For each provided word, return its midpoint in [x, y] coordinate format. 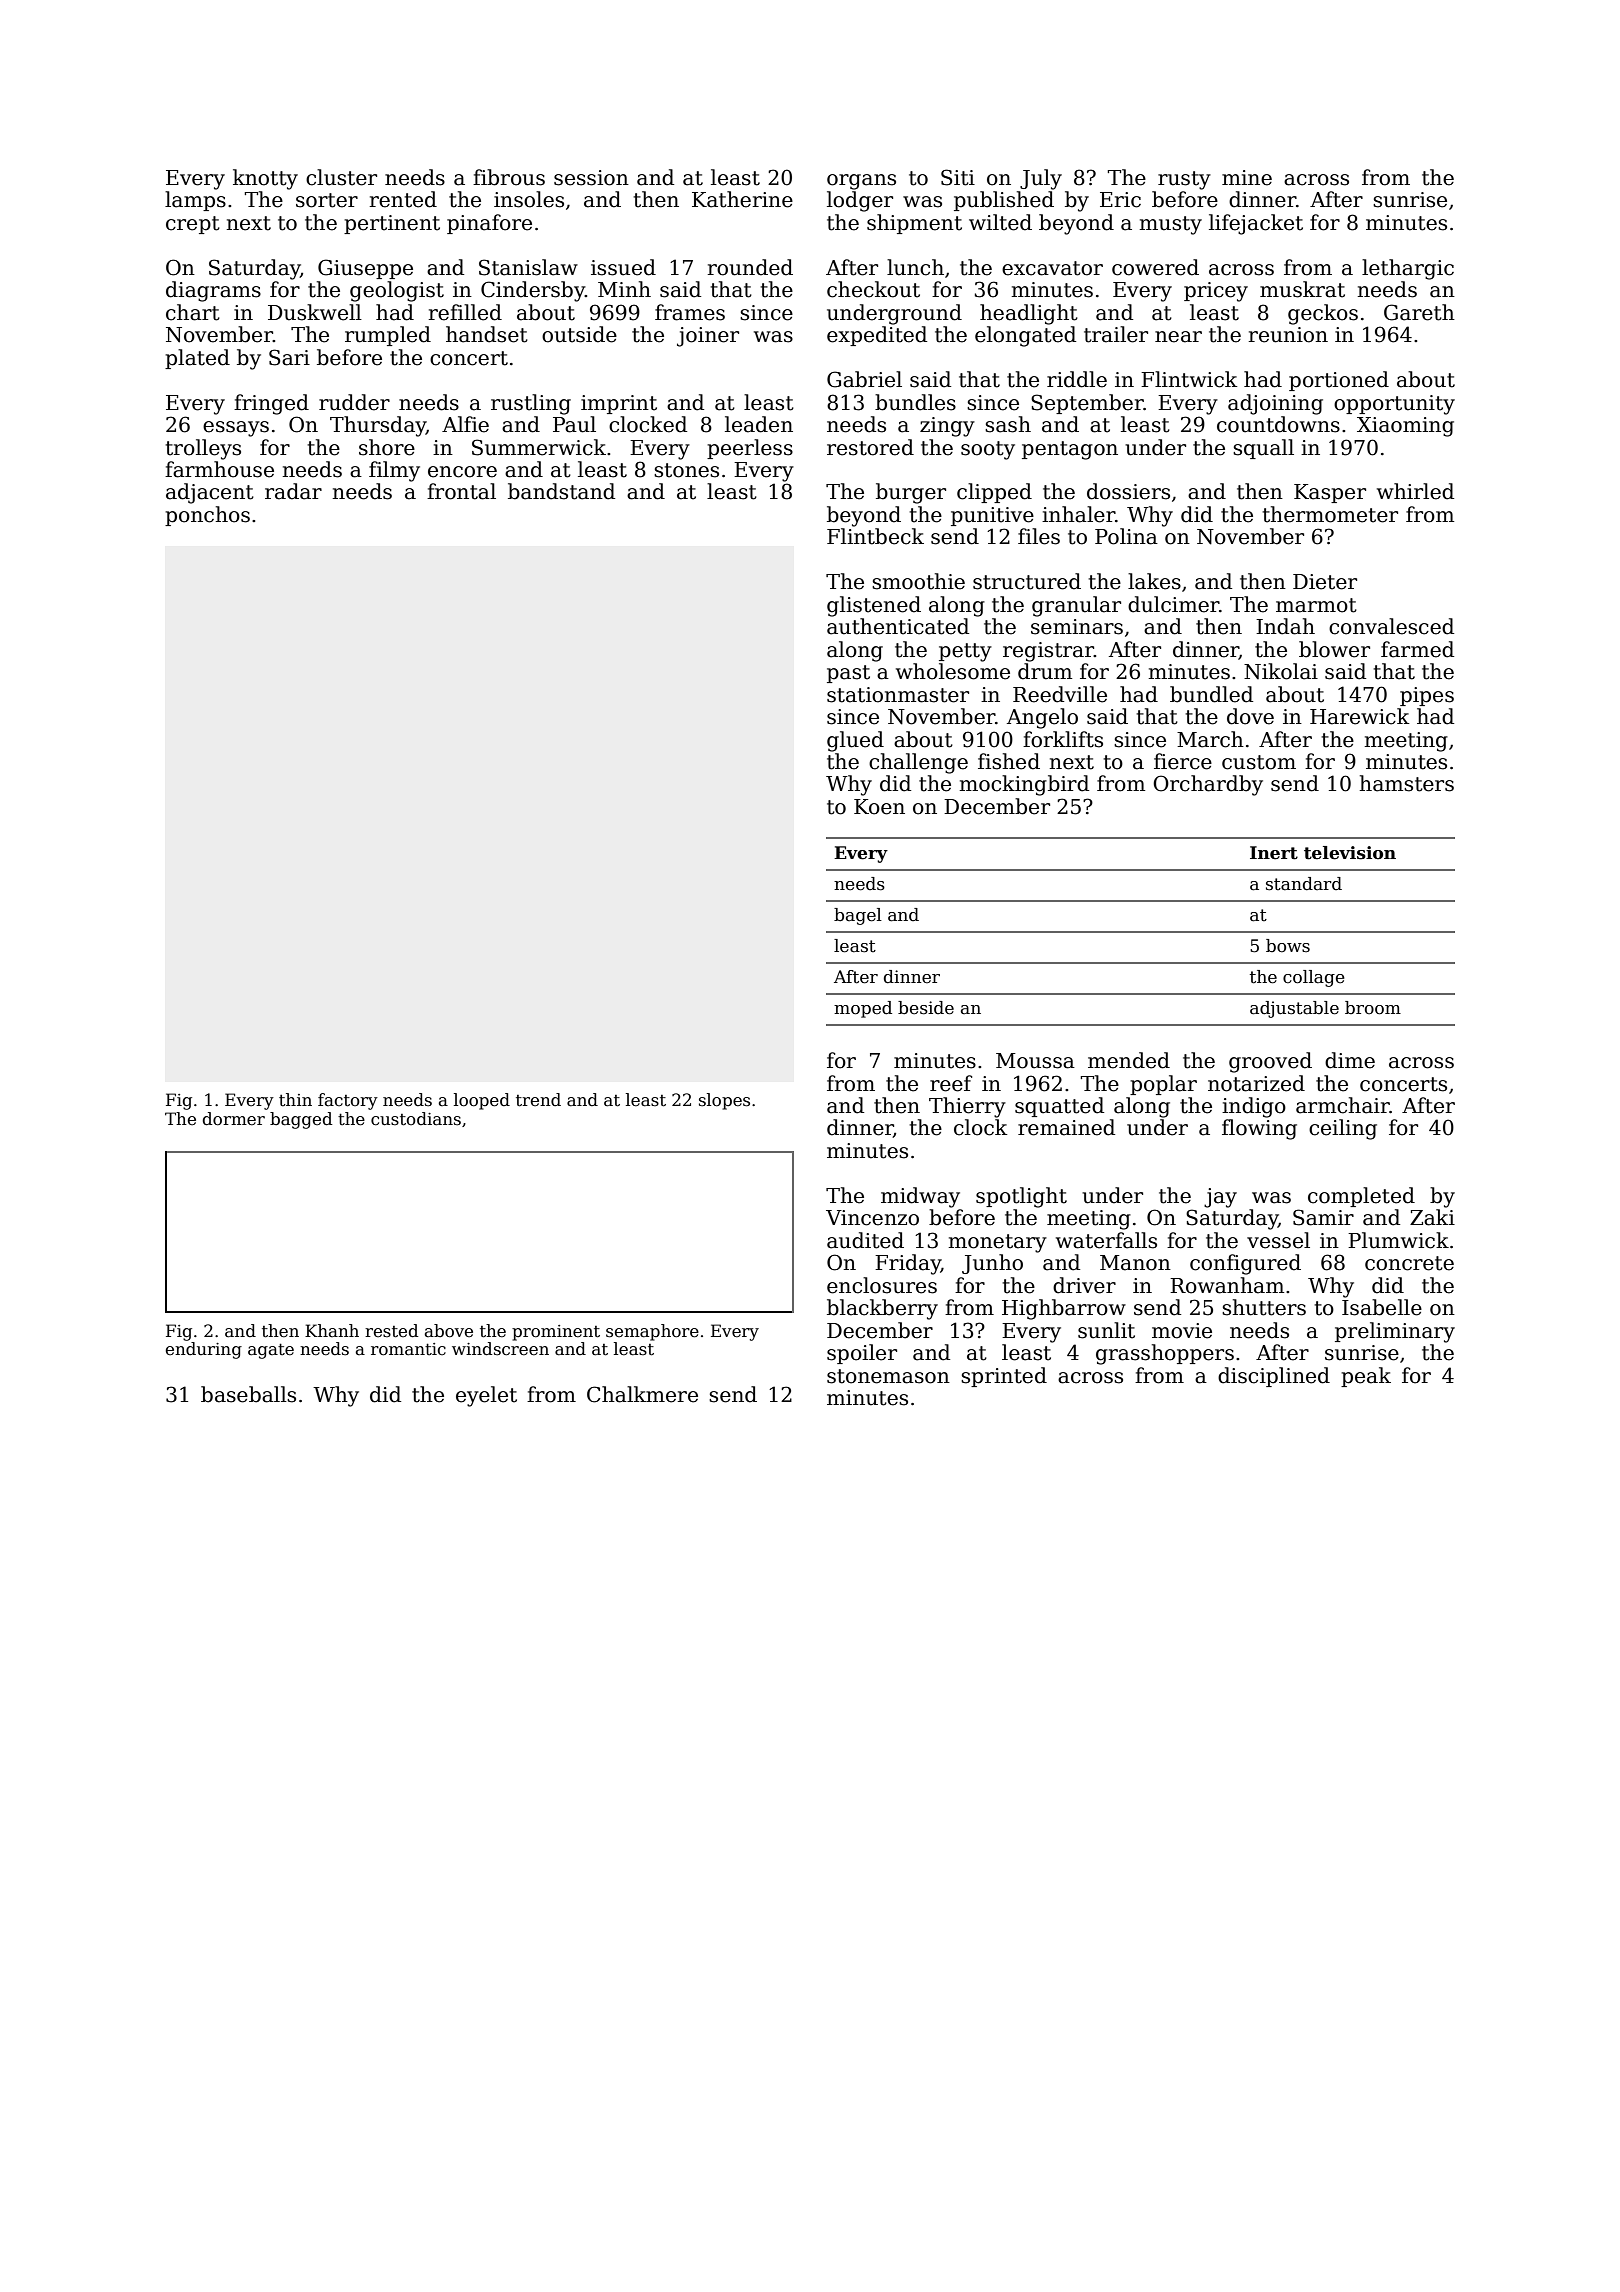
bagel [858, 916]
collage [1314, 978]
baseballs [248, 1394]
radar [293, 491]
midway [920, 1197]
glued [855, 741]
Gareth [1419, 312]
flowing [1259, 1129]
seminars [1077, 627]
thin [295, 1100]
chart [193, 312]
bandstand [561, 491]
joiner [708, 337]
